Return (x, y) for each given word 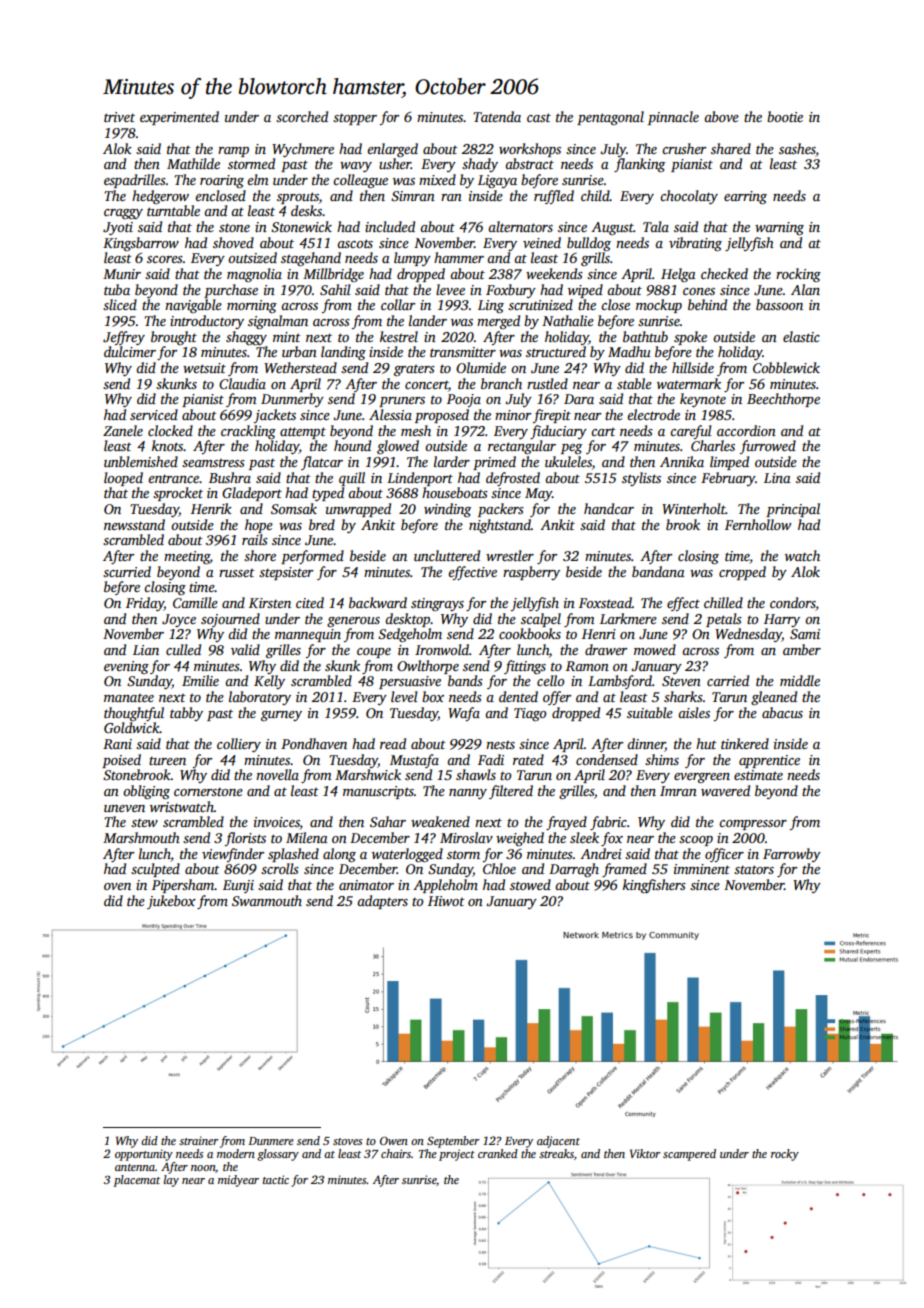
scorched (302, 116)
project (457, 1155)
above (721, 116)
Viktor (645, 1153)
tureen (167, 760)
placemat (136, 1181)
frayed (566, 823)
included (390, 226)
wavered (725, 790)
